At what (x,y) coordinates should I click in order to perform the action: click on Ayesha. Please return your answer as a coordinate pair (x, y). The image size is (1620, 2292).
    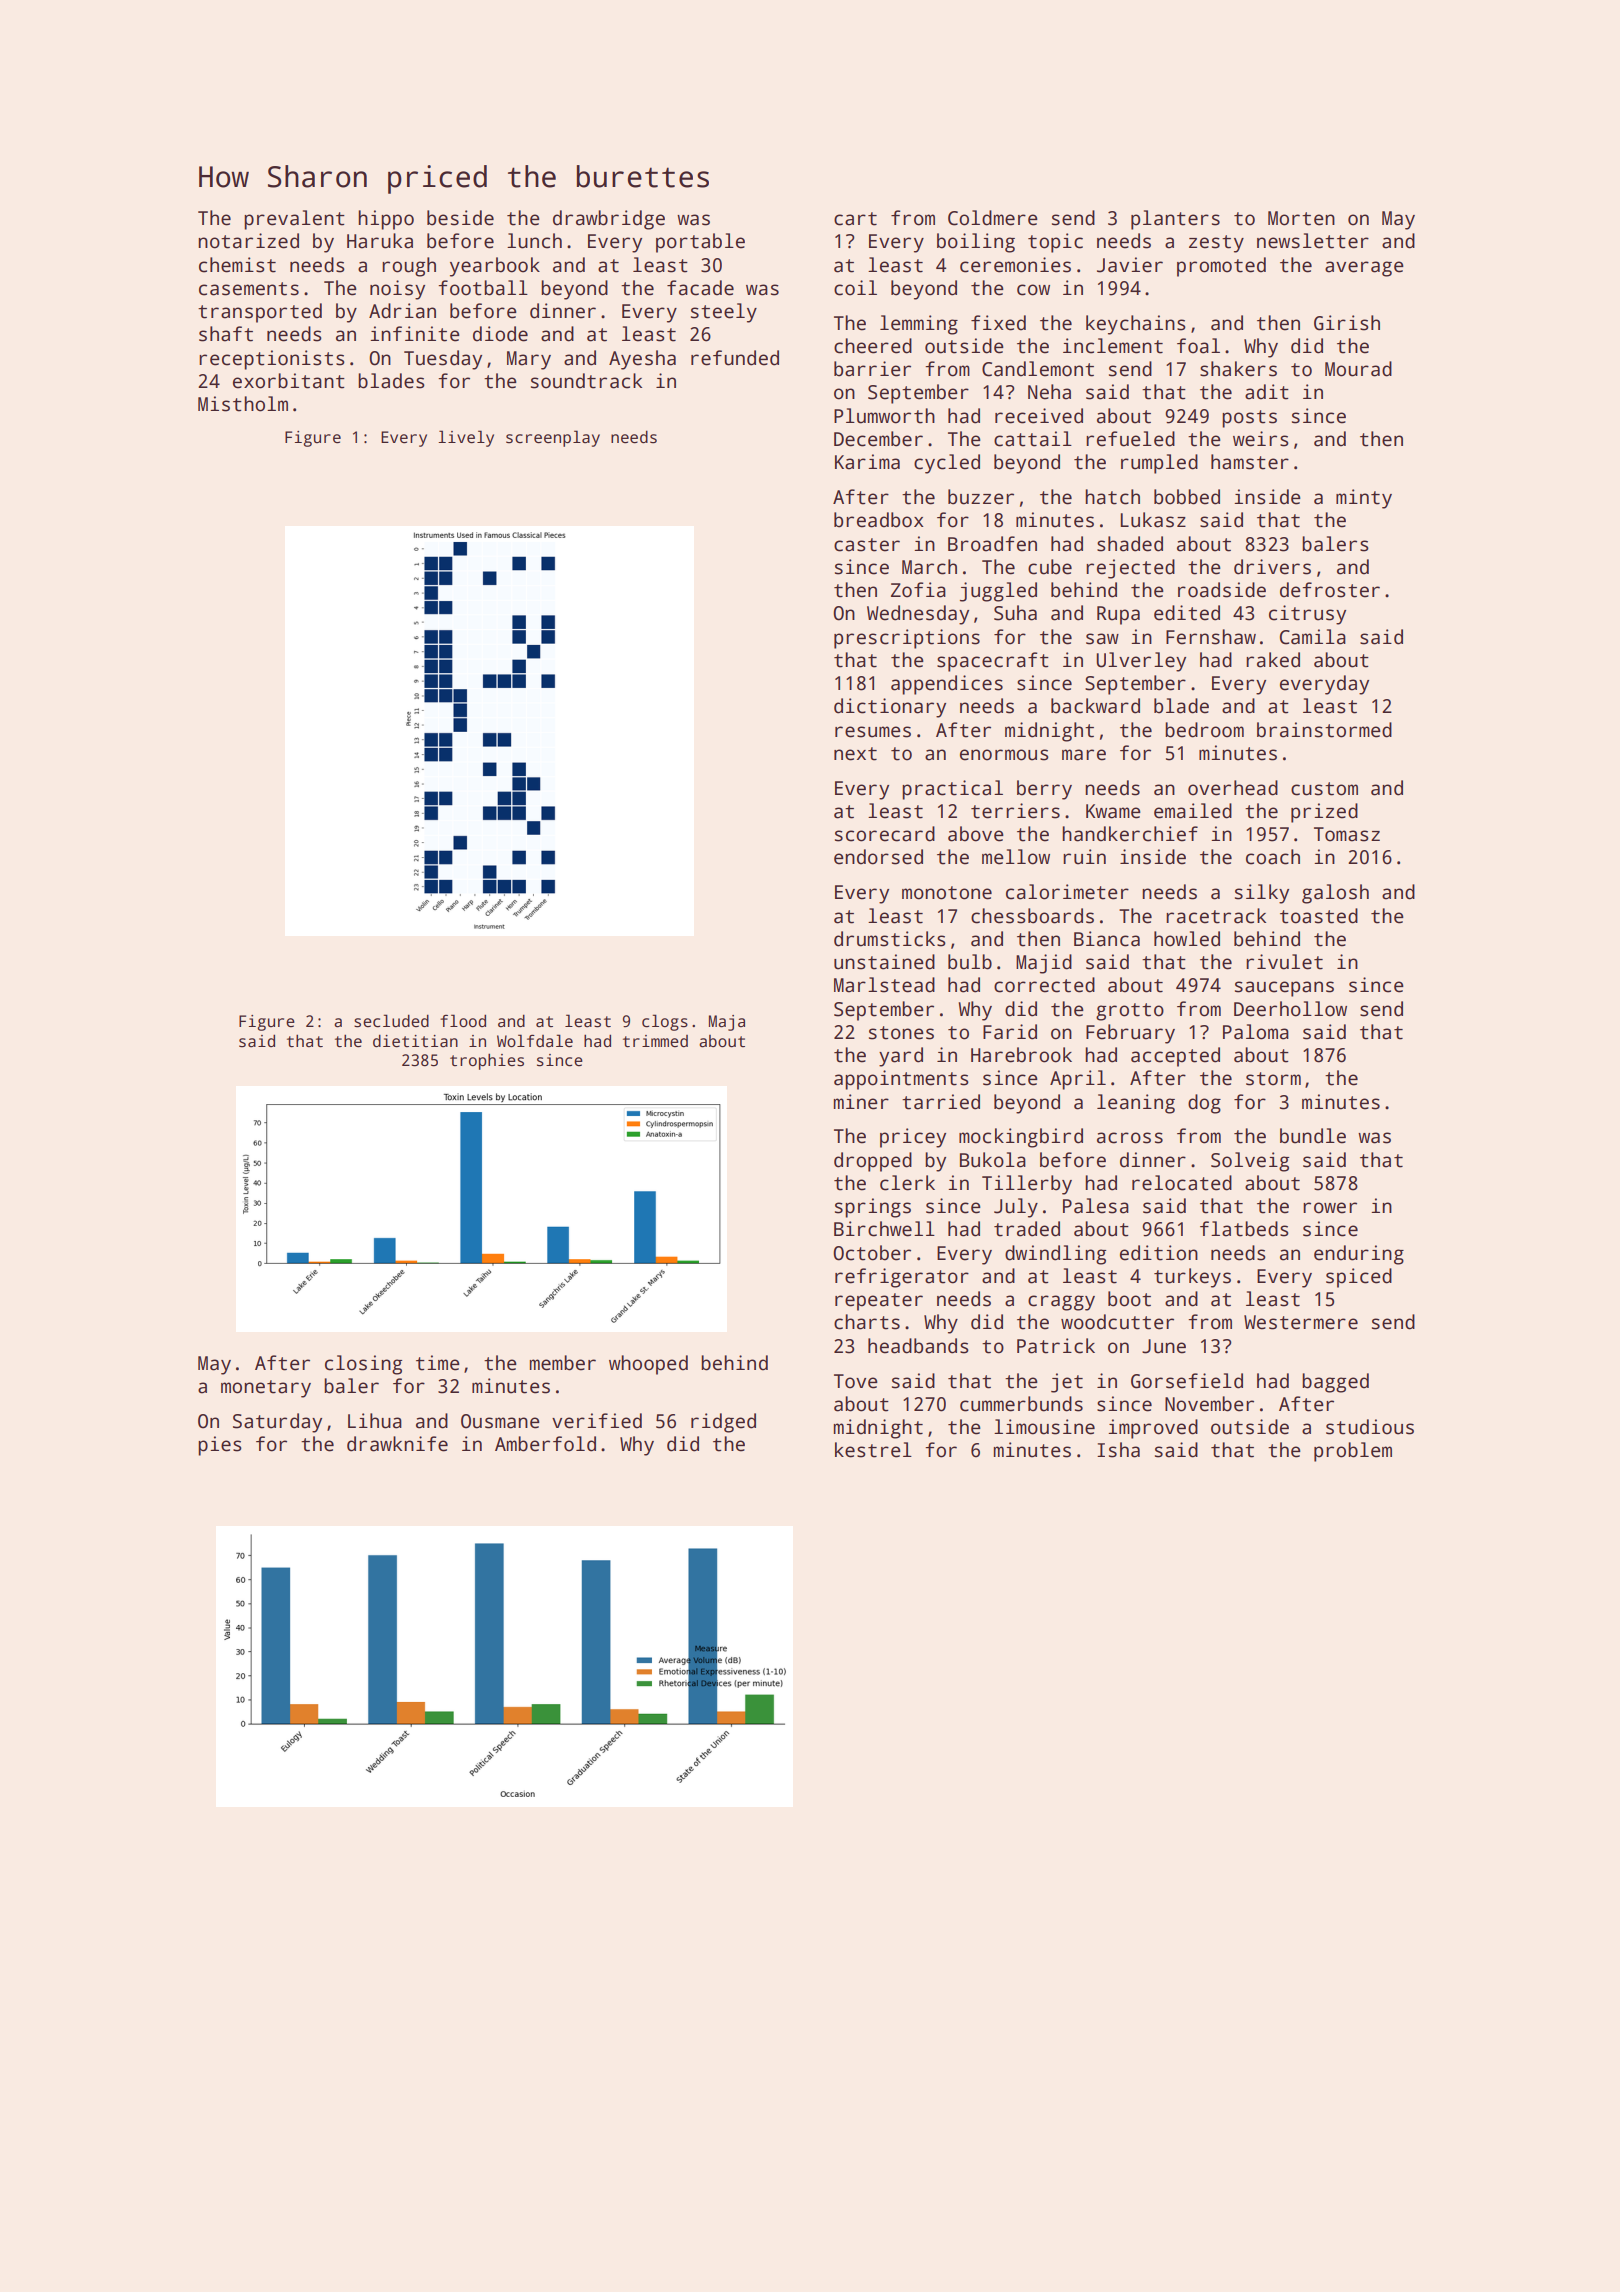
    Looking at the image, I should click on (642, 360).
